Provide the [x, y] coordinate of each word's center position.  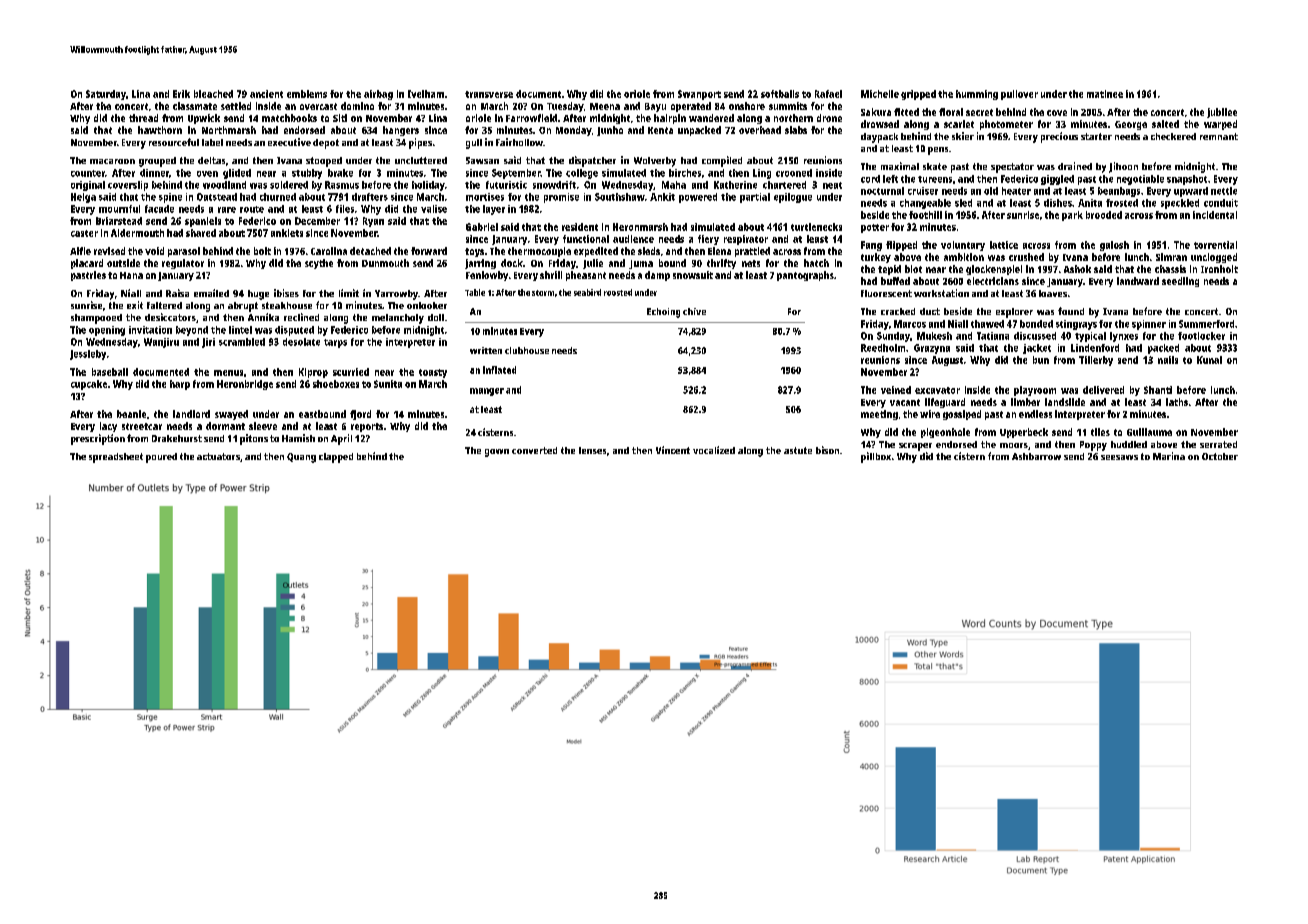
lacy [108, 427]
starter [1096, 136]
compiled [722, 161]
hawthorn [160, 130]
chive [694, 311]
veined [896, 390]
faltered [164, 305]
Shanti [1158, 390]
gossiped [962, 415]
